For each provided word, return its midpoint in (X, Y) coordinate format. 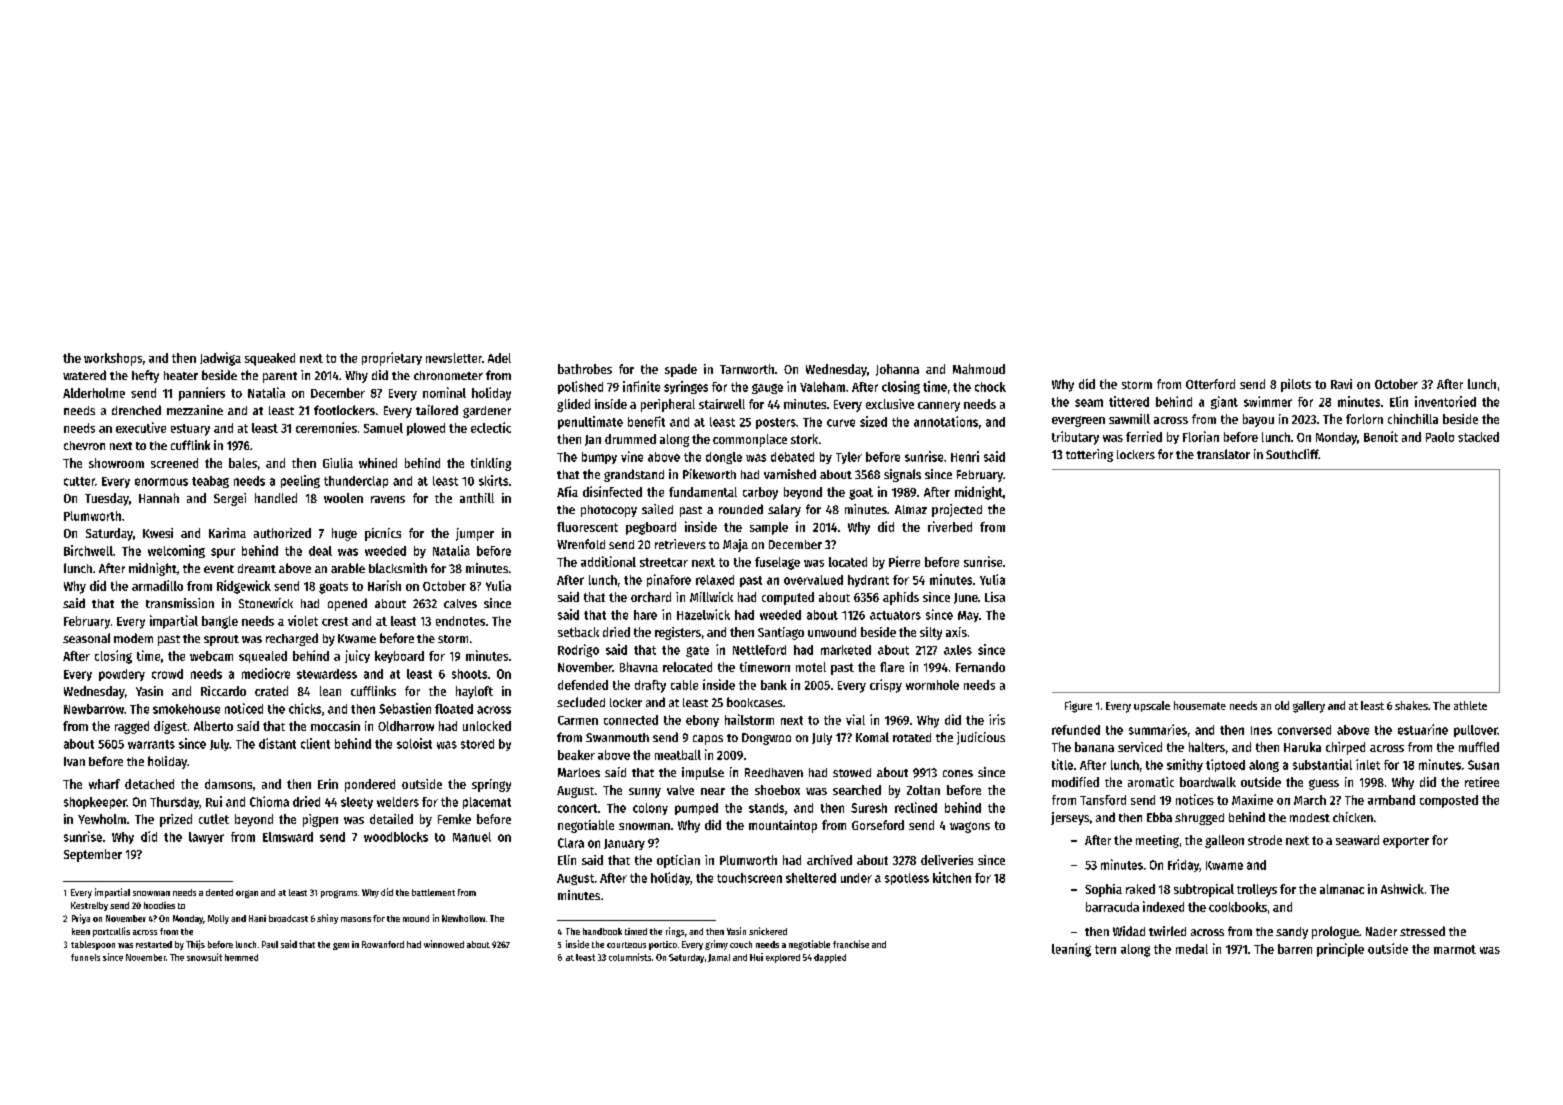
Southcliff (1292, 454)
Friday (1183, 865)
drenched (136, 410)
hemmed (241, 957)
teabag (210, 482)
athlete (1470, 705)
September (93, 855)
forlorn (1364, 419)
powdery (122, 675)
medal (1192, 949)
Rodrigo (578, 650)
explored (783, 958)
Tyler (849, 458)
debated (792, 457)
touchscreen (749, 878)
